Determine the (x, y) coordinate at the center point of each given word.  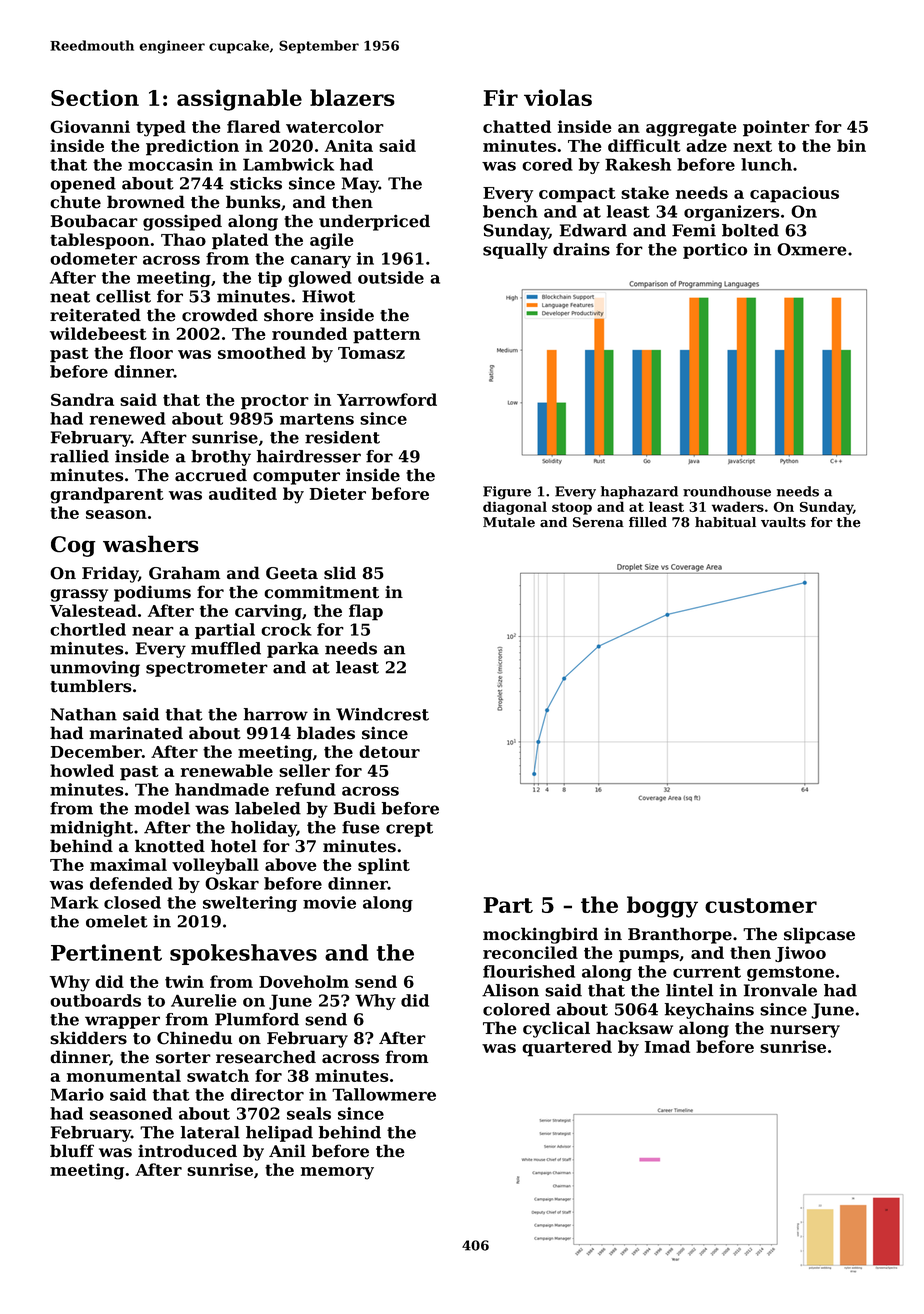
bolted (750, 230)
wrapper (122, 1022)
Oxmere (812, 249)
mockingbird (540, 935)
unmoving (95, 669)
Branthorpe (680, 935)
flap (366, 612)
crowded (220, 315)
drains (581, 249)
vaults (783, 522)
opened (83, 185)
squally (515, 251)
